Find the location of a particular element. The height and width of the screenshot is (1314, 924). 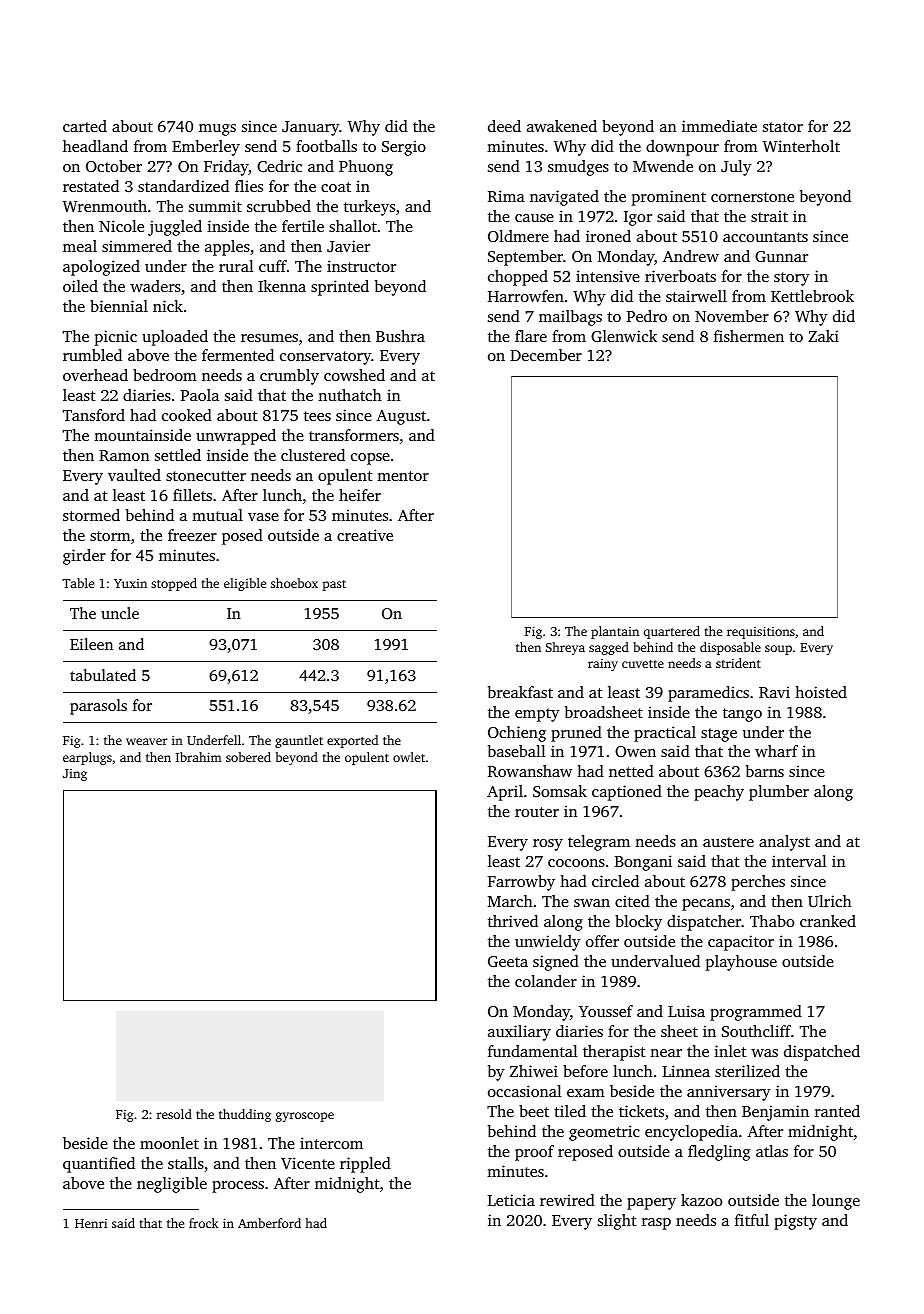

Amberford is located at coordinates (269, 1223).
